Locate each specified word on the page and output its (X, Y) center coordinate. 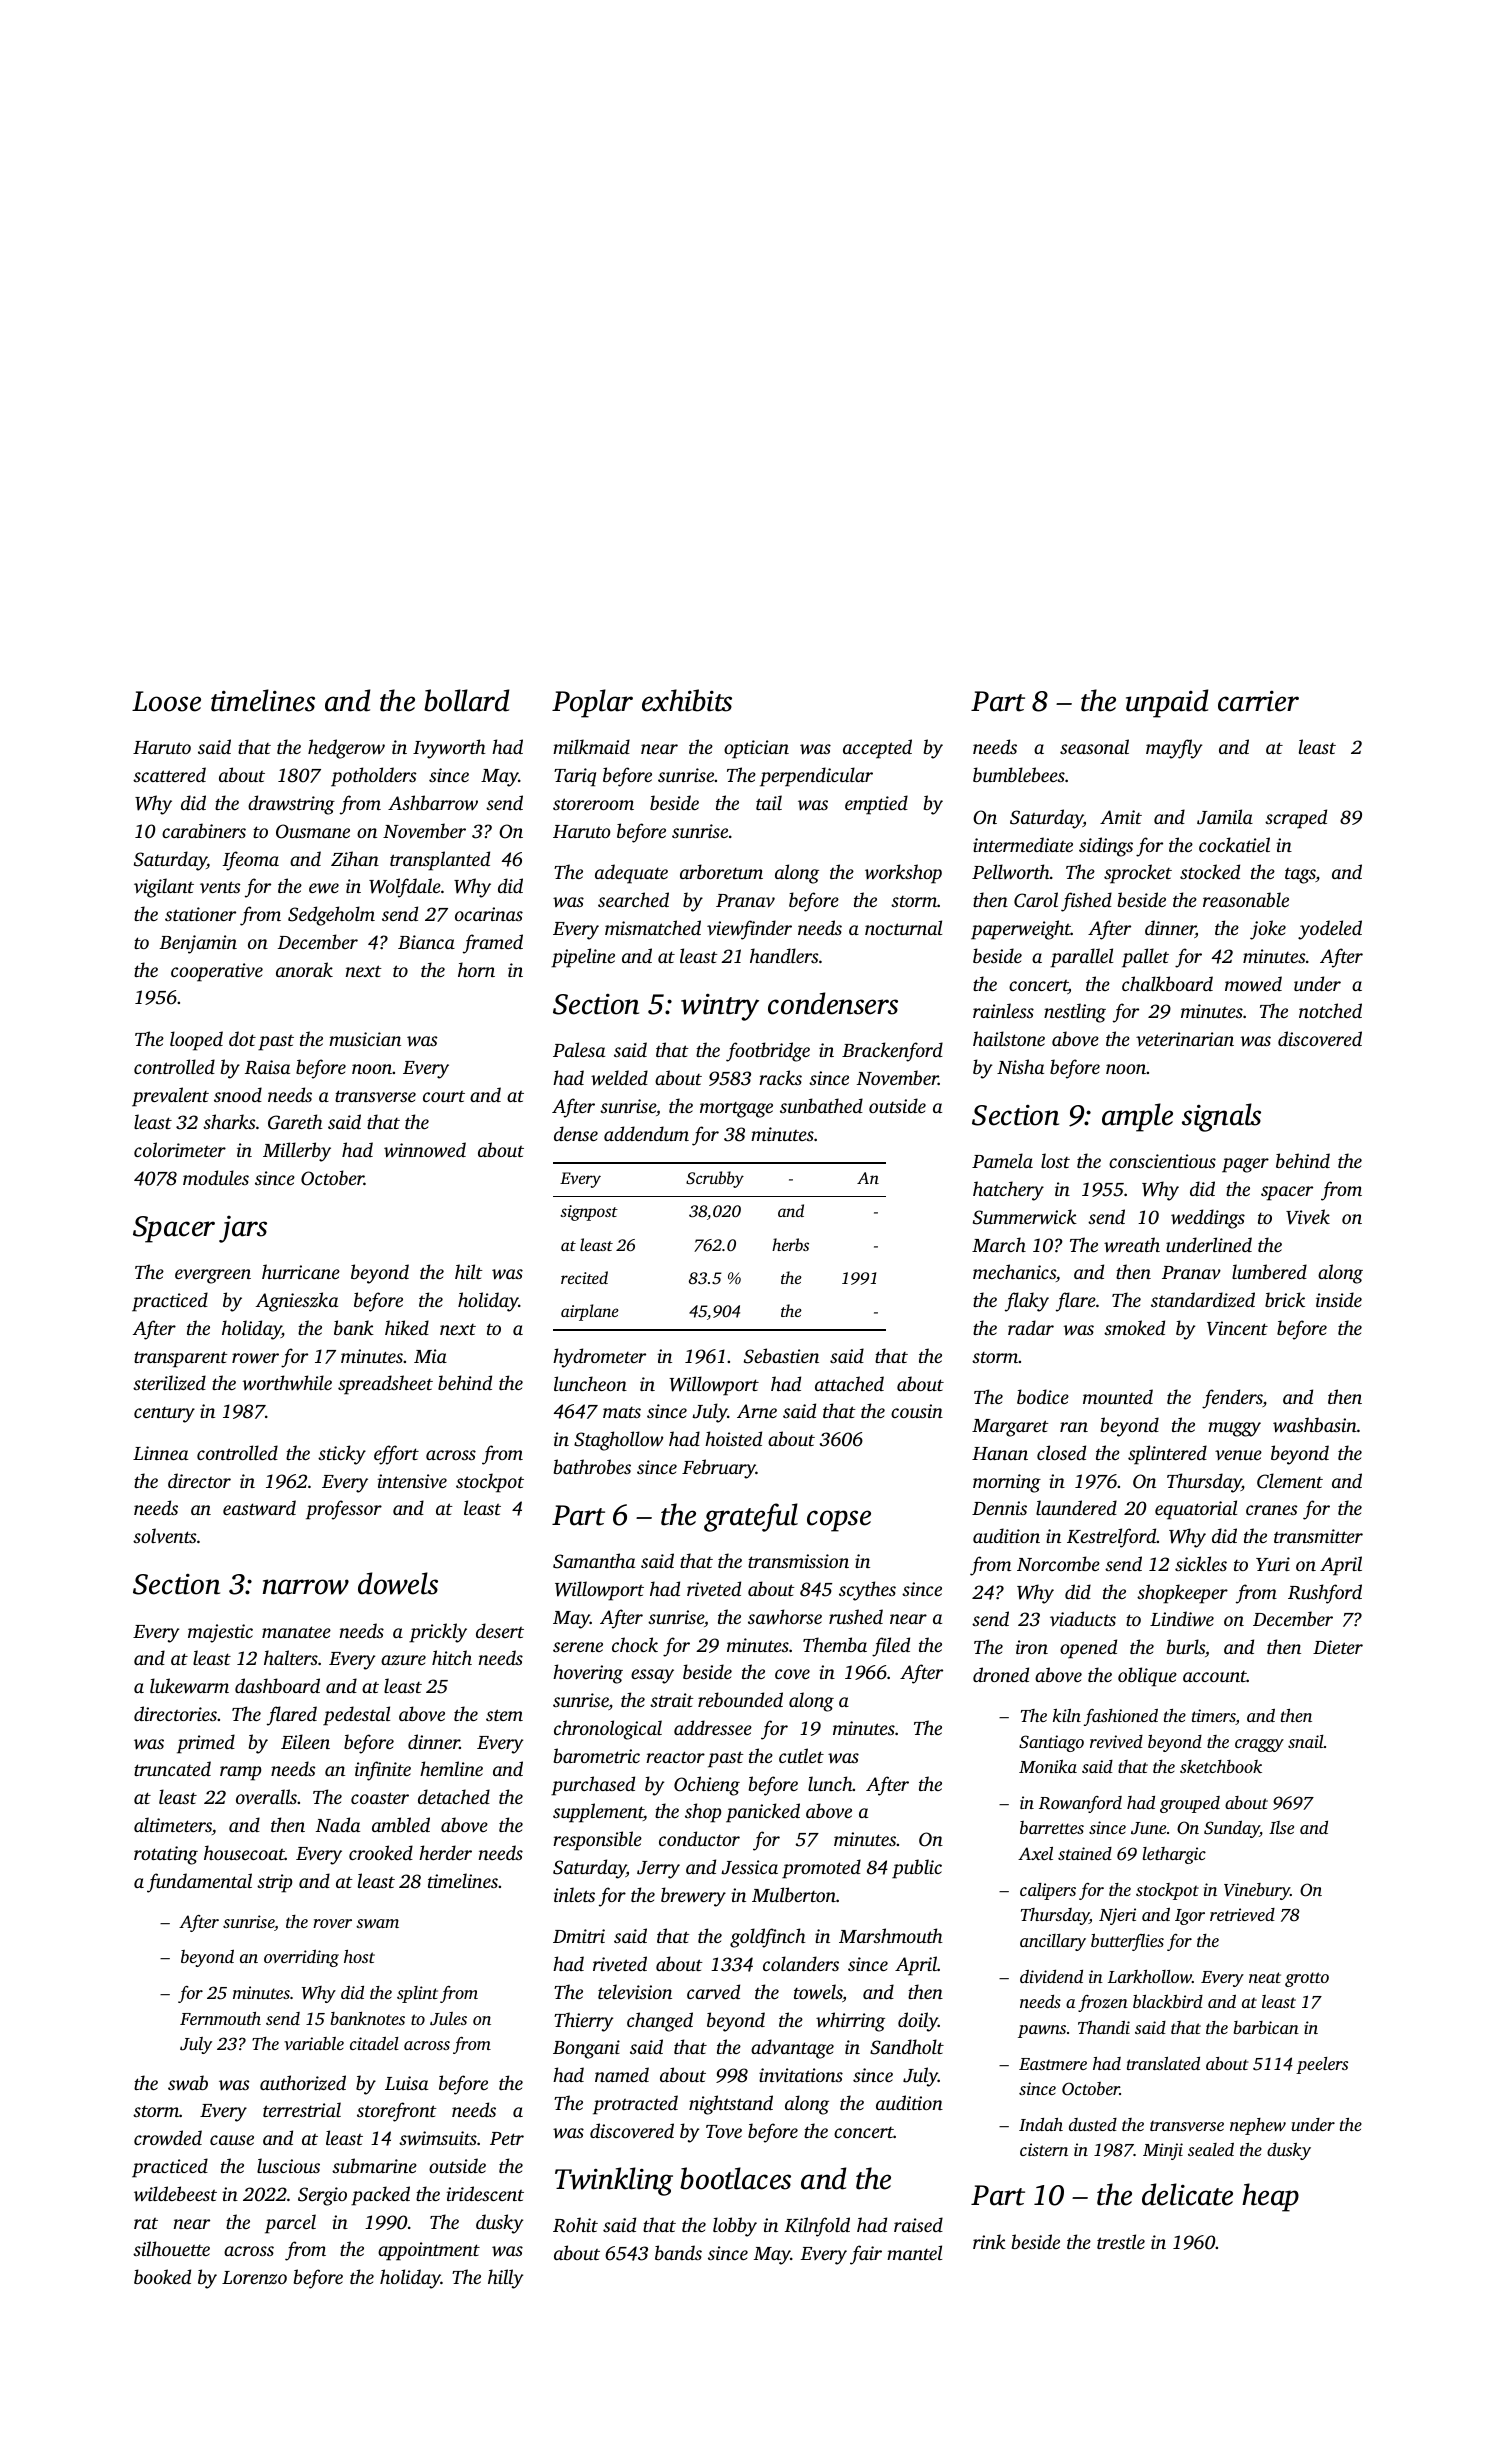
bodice (1043, 1396)
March (999, 1244)
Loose (166, 701)
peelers (1322, 2065)
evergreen (213, 1276)
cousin (917, 1411)
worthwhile (287, 1383)
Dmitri (579, 1936)
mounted (1118, 1396)
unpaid (1167, 703)
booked (162, 2276)
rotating (166, 1855)
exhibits (687, 700)
